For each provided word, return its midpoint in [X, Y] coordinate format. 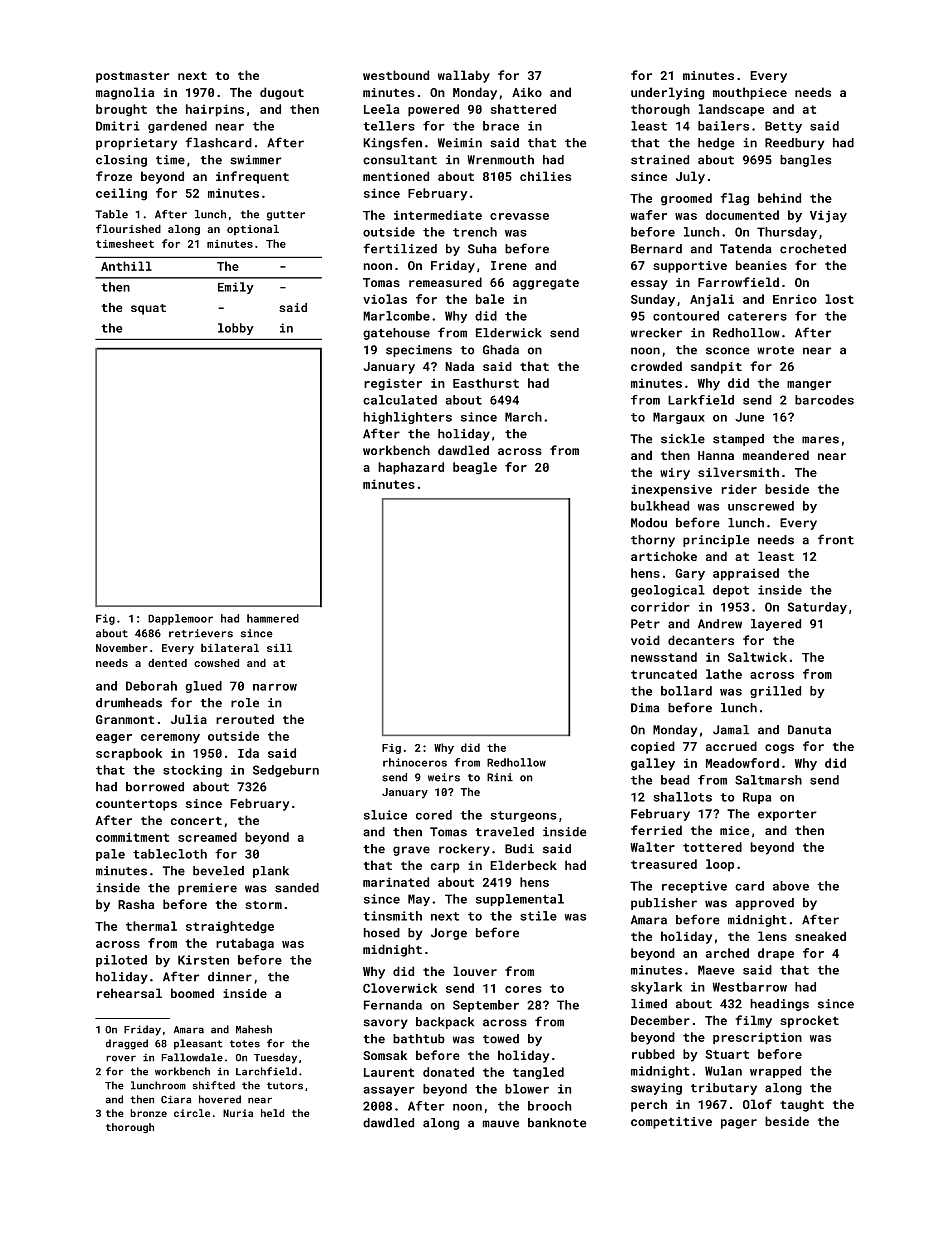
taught [802, 1105]
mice [735, 830]
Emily [236, 288]
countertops [136, 805]
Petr [645, 624]
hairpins [215, 110]
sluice [385, 815]
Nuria [238, 1113]
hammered [273, 618]
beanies [761, 265]
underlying [667, 93]
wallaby [464, 76]
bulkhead [660, 506]
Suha [482, 249]
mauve [501, 1124]
